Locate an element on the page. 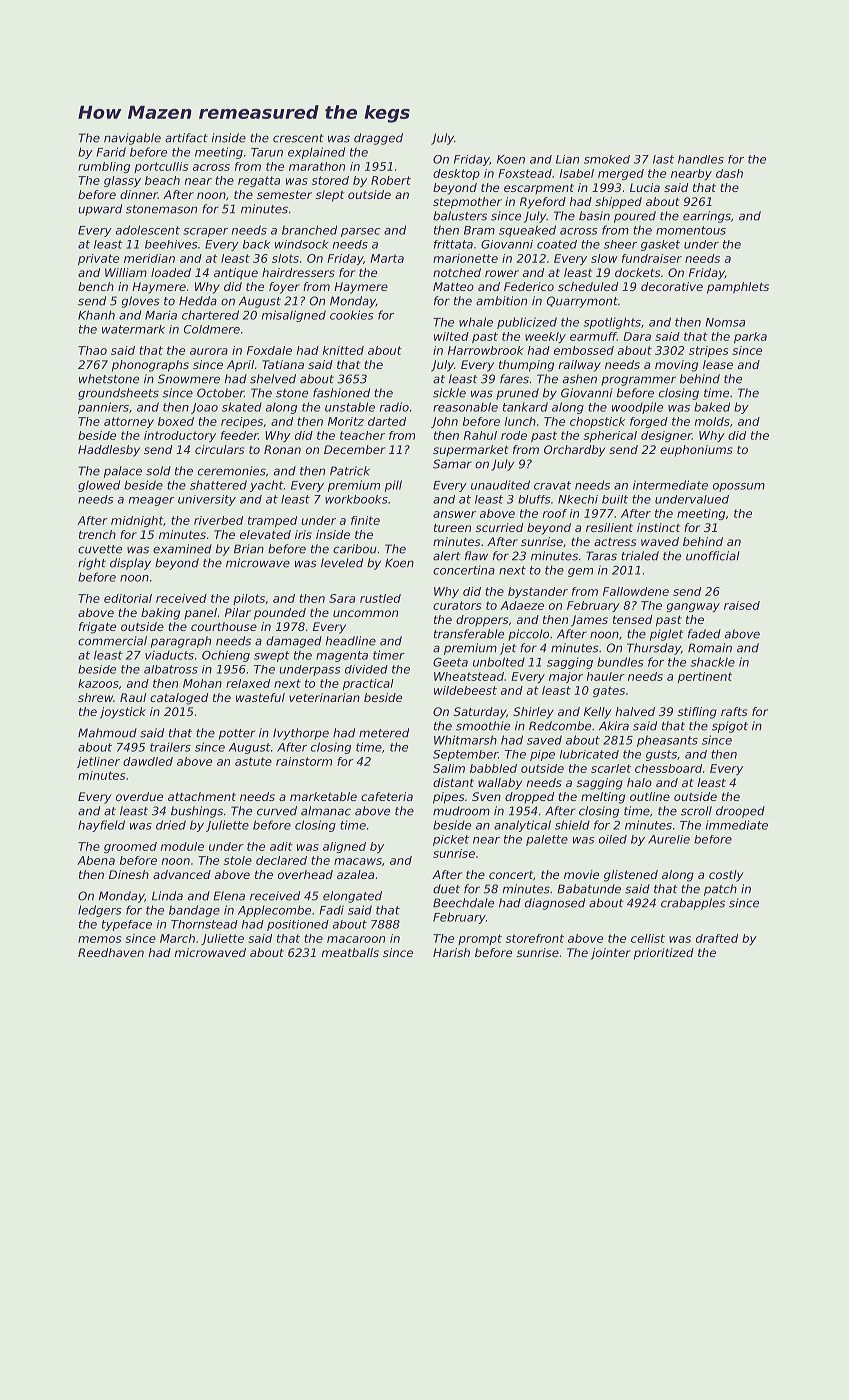 The image size is (849, 1400). Fallowdene is located at coordinates (636, 591).
